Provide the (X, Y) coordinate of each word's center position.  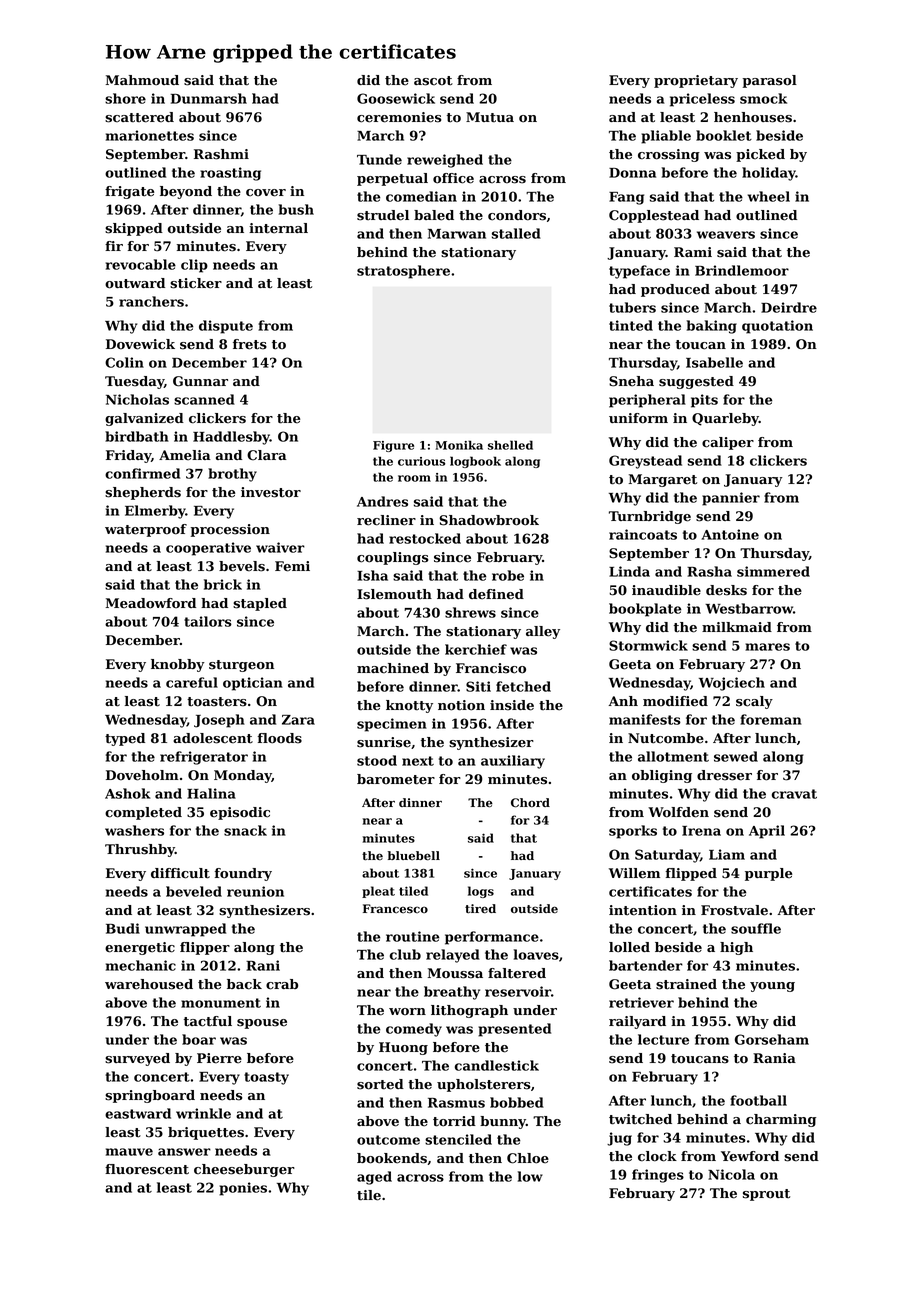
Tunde (379, 159)
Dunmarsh (209, 98)
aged (374, 1178)
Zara (298, 720)
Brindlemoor (742, 270)
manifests (645, 719)
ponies (243, 1189)
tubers (632, 307)
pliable (666, 137)
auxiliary (513, 762)
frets (250, 344)
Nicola (731, 1174)
